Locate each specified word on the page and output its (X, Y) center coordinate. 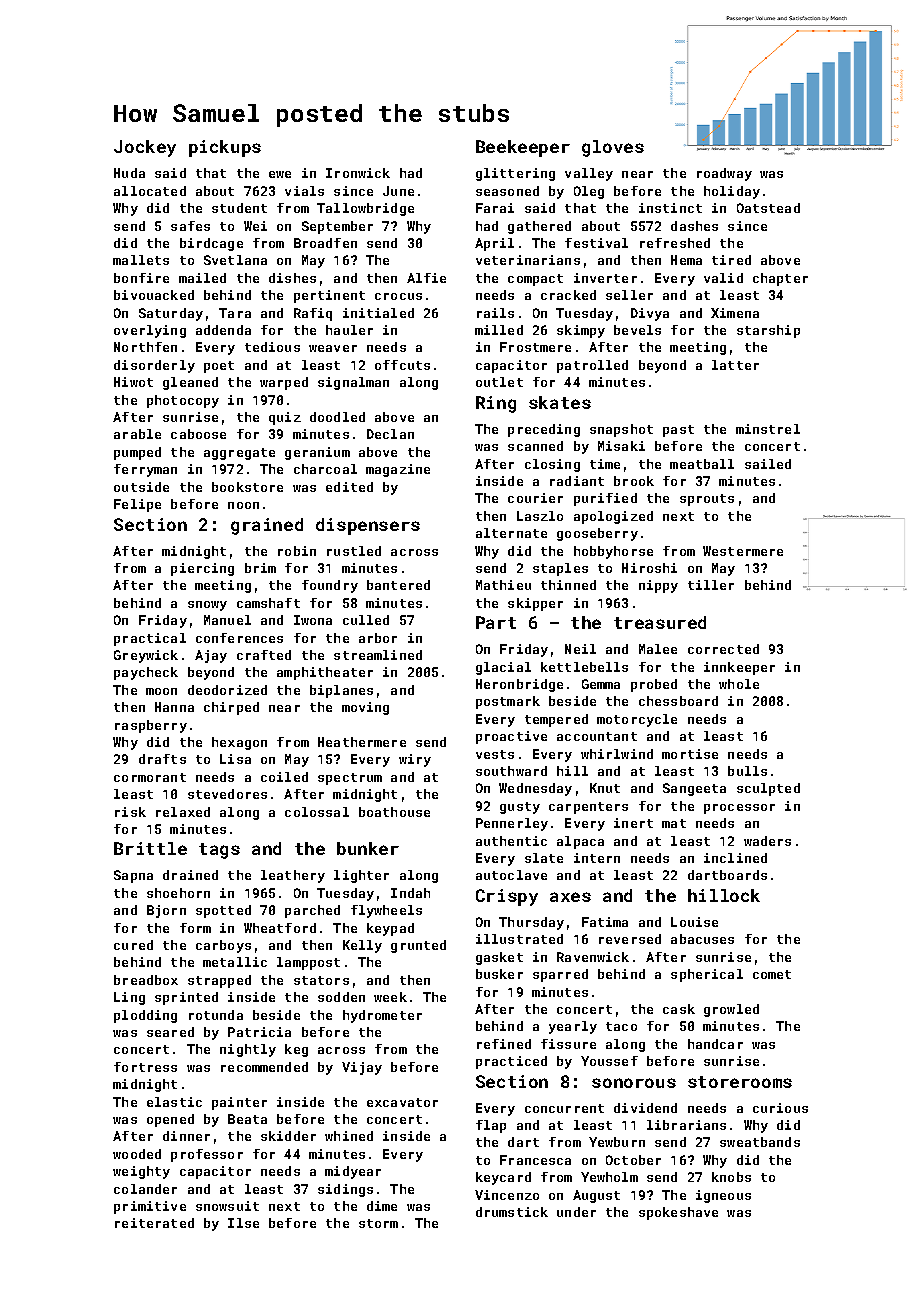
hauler (349, 330)
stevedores (227, 794)
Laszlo (540, 516)
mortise (690, 754)
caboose (198, 434)
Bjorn (166, 911)
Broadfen (325, 243)
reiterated (154, 1223)
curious (780, 1108)
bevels (637, 330)
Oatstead (768, 208)
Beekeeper (523, 148)
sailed (768, 464)
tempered (556, 720)
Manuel (227, 620)
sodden (341, 997)
